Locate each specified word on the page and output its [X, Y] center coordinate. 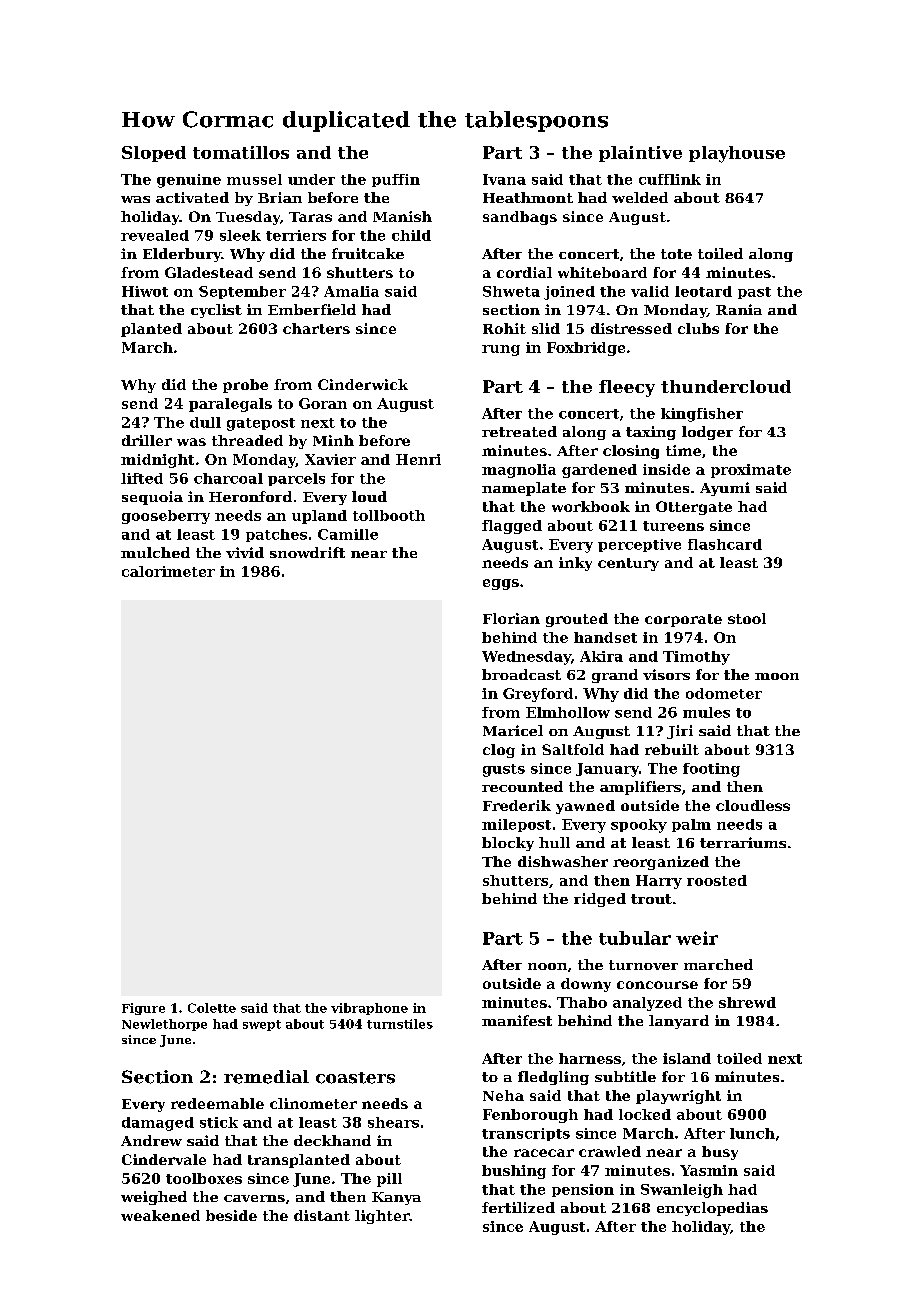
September [242, 292]
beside [231, 1215]
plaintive [640, 154]
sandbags [520, 218]
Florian [511, 618]
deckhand [332, 1140]
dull [205, 422]
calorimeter [168, 571]
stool [747, 618]
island [687, 1058]
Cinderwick [363, 384]
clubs [698, 328]
